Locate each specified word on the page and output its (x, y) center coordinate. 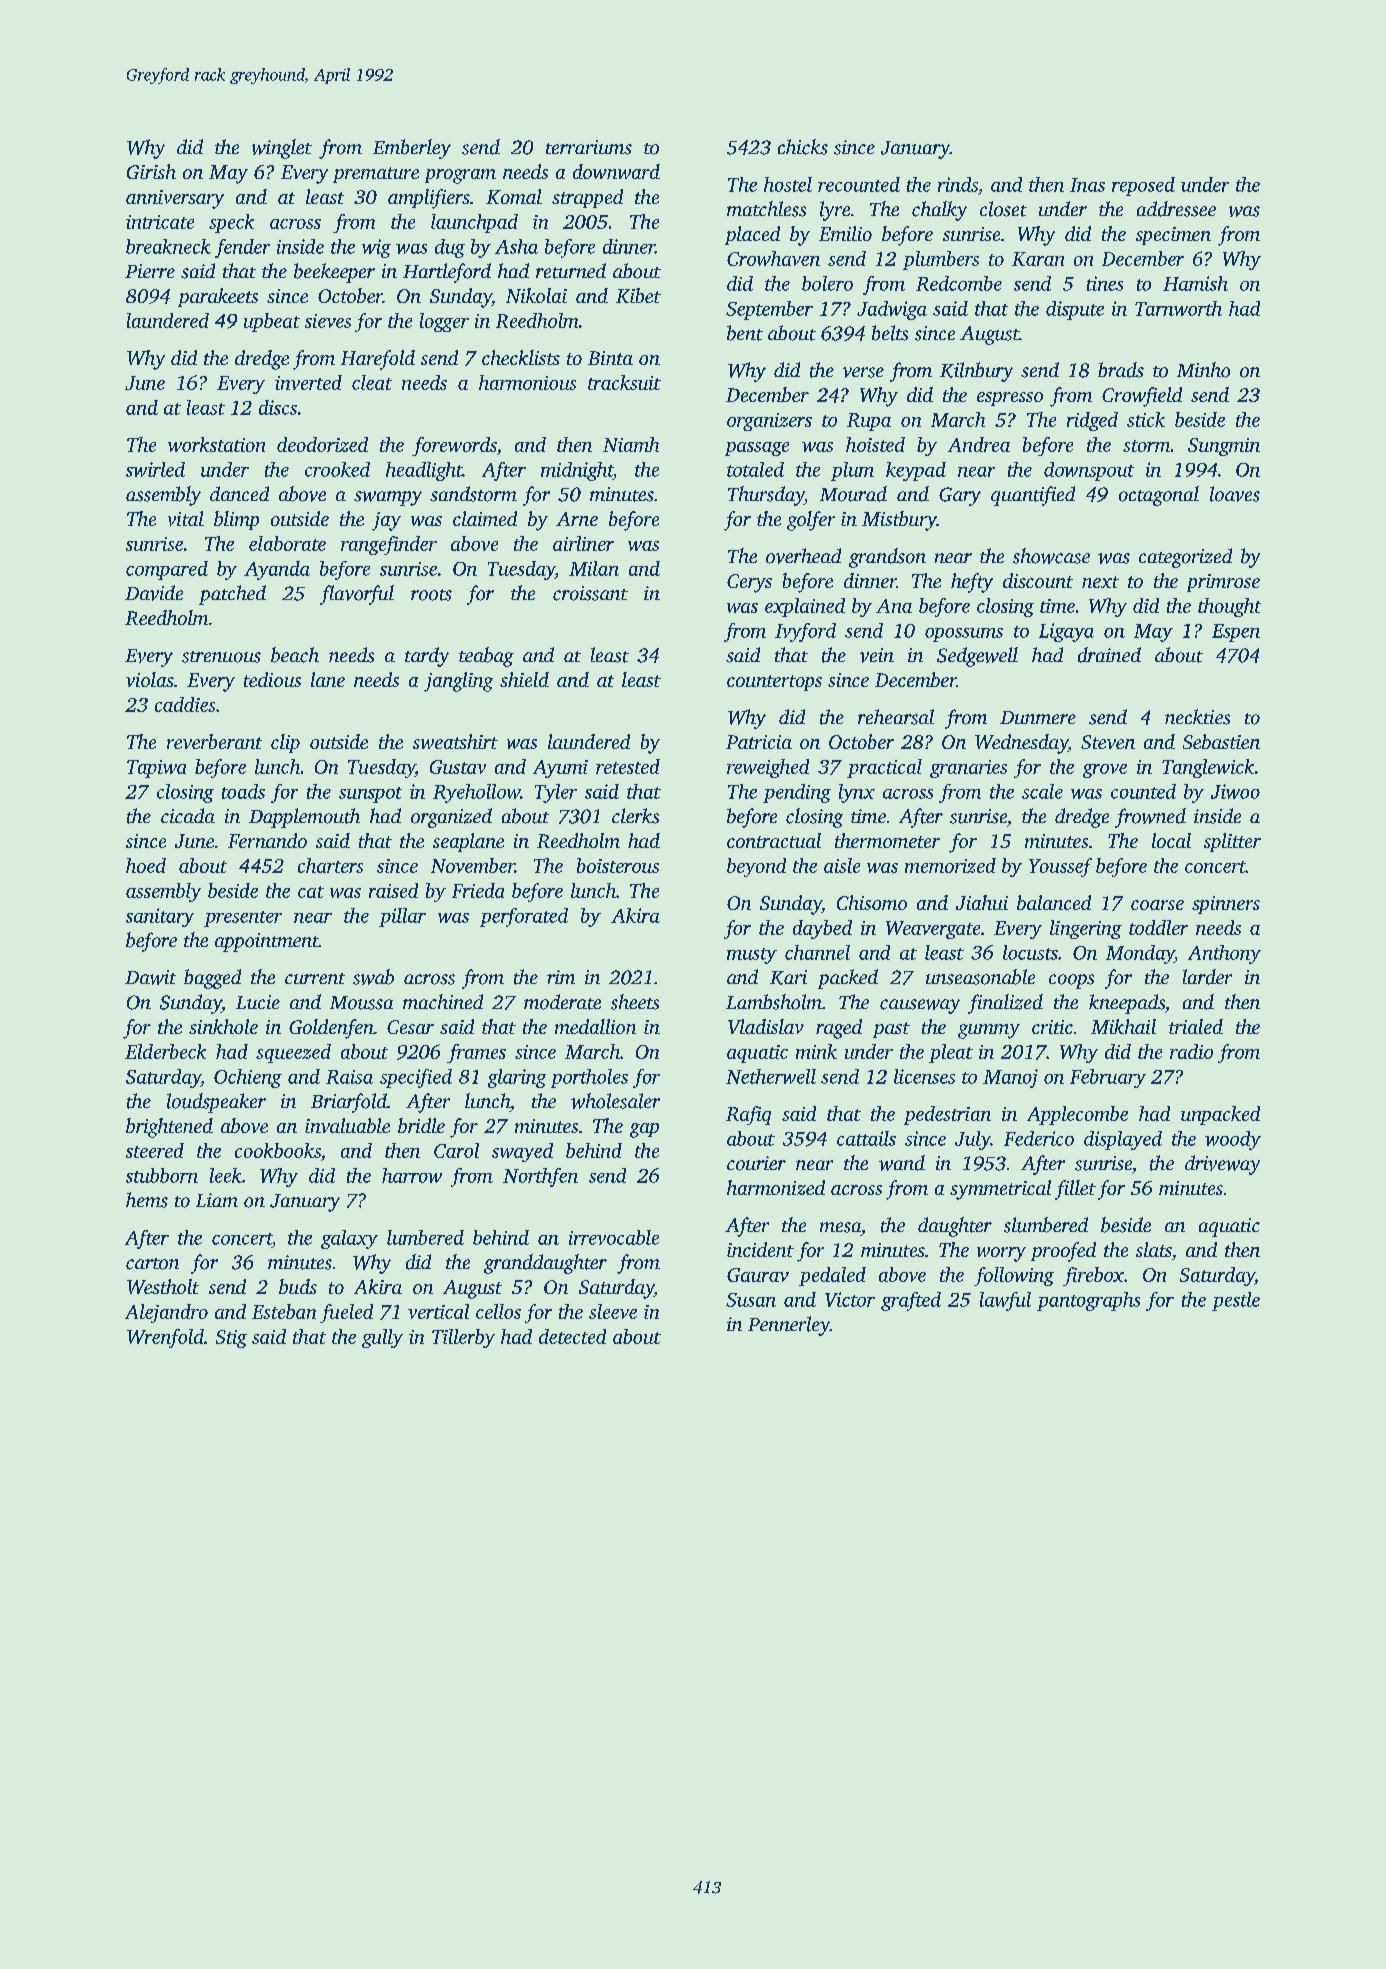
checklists (521, 357)
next (1100, 582)
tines (1105, 283)
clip (285, 743)
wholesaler (615, 1101)
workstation (216, 444)
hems (147, 1200)
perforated (524, 917)
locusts (1030, 952)
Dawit (150, 977)
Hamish (1195, 283)
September (769, 310)
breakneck (168, 246)
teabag (486, 657)
